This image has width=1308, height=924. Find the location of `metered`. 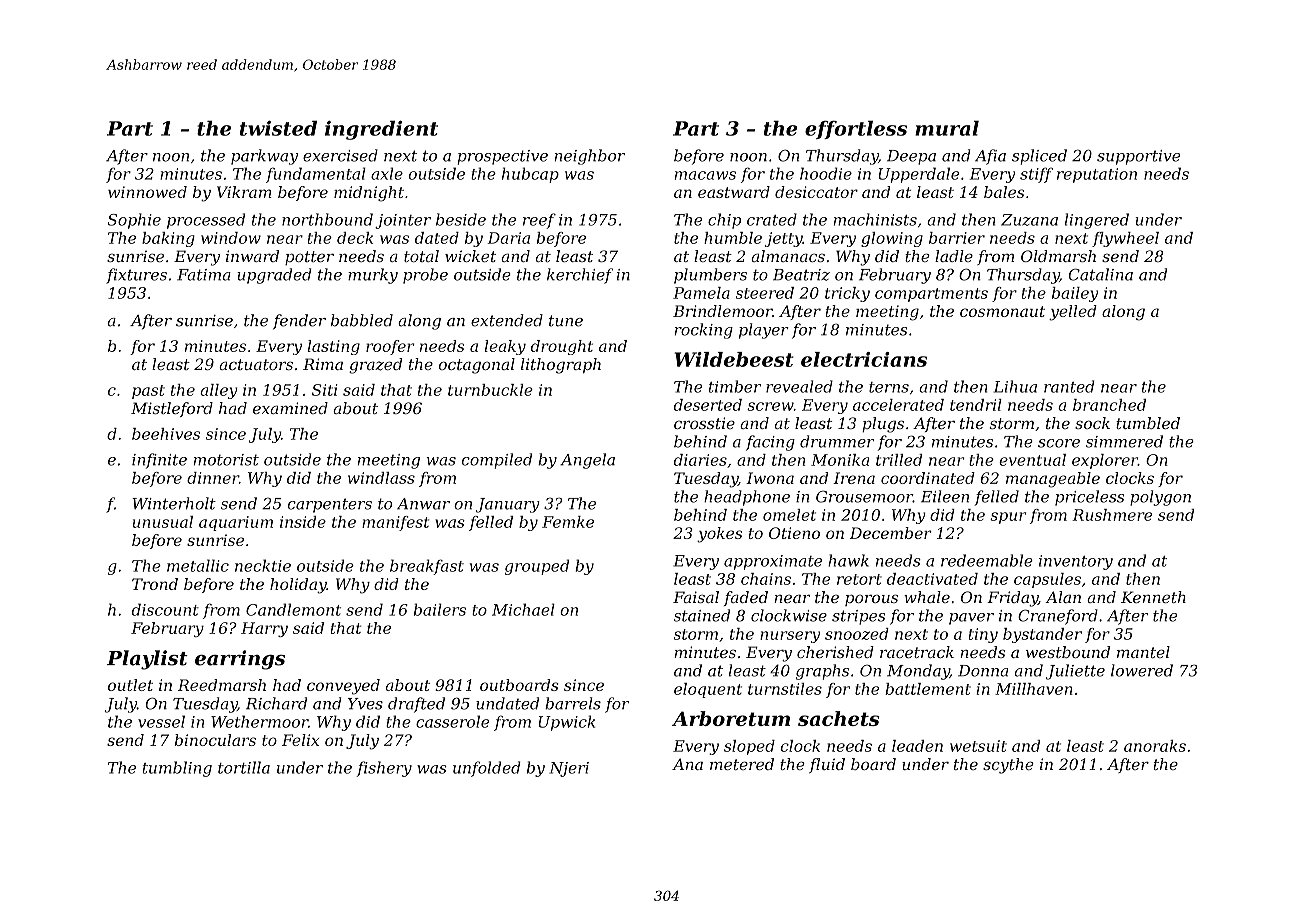

metered is located at coordinates (742, 764).
